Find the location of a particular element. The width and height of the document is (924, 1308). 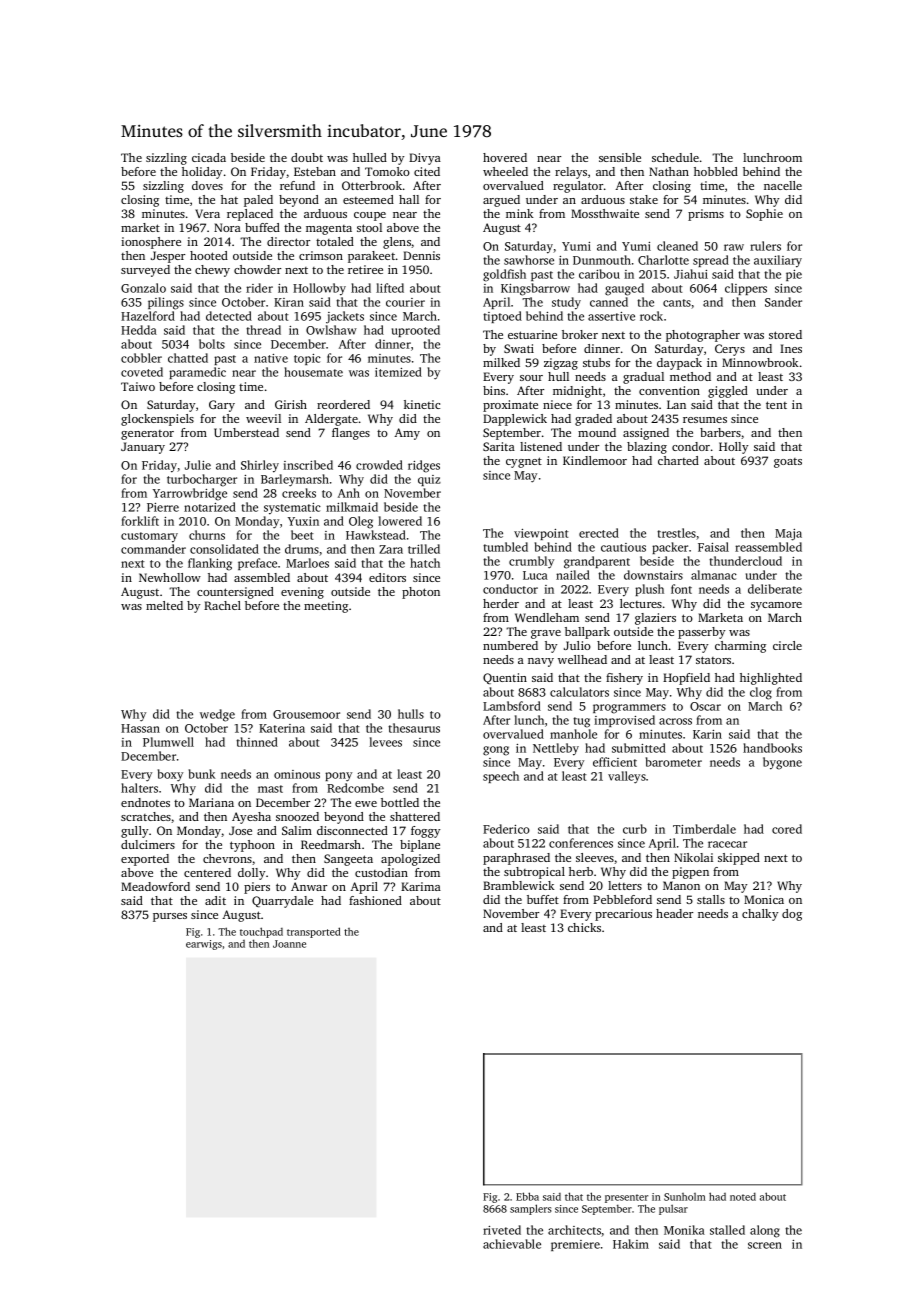

earwigs is located at coordinates (204, 945).
